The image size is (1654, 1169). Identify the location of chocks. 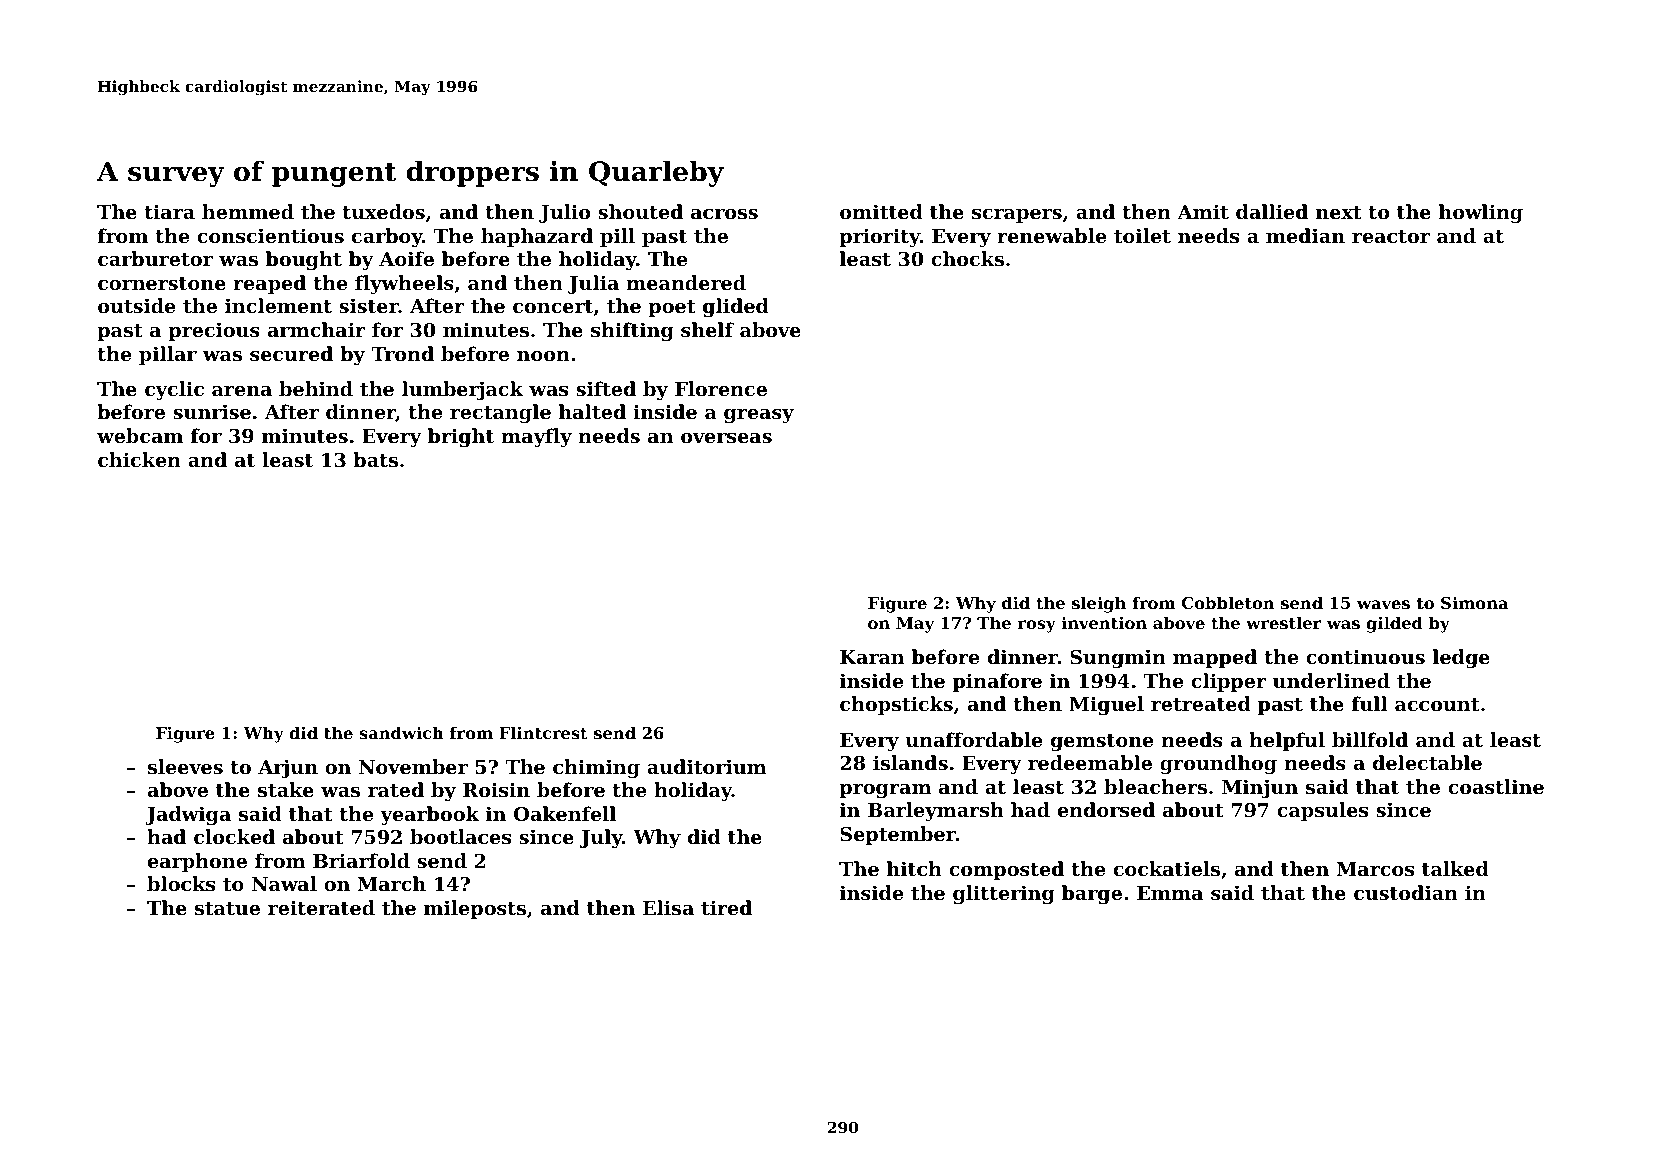
(967, 258).
